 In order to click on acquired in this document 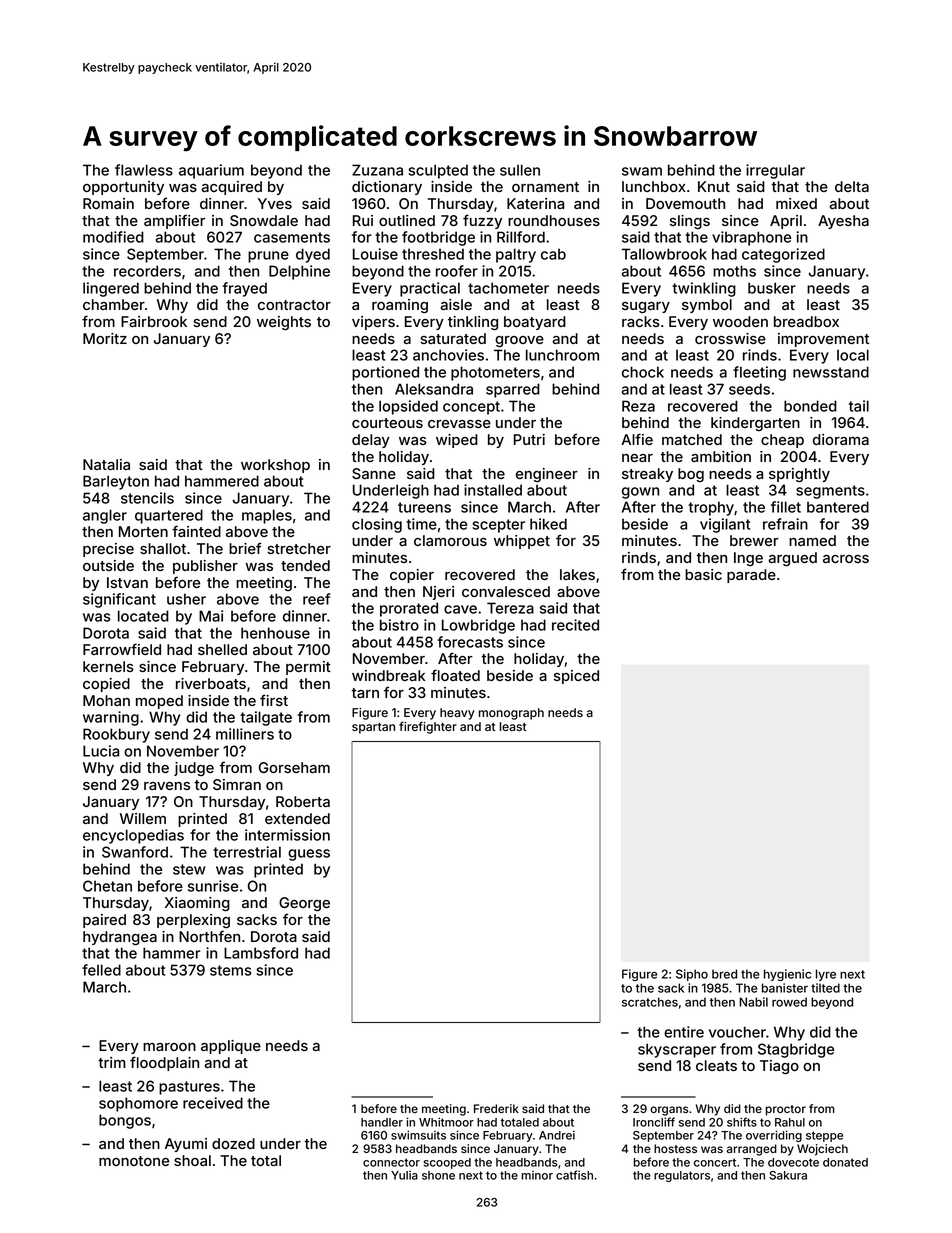, I will do `click(231, 188)`.
